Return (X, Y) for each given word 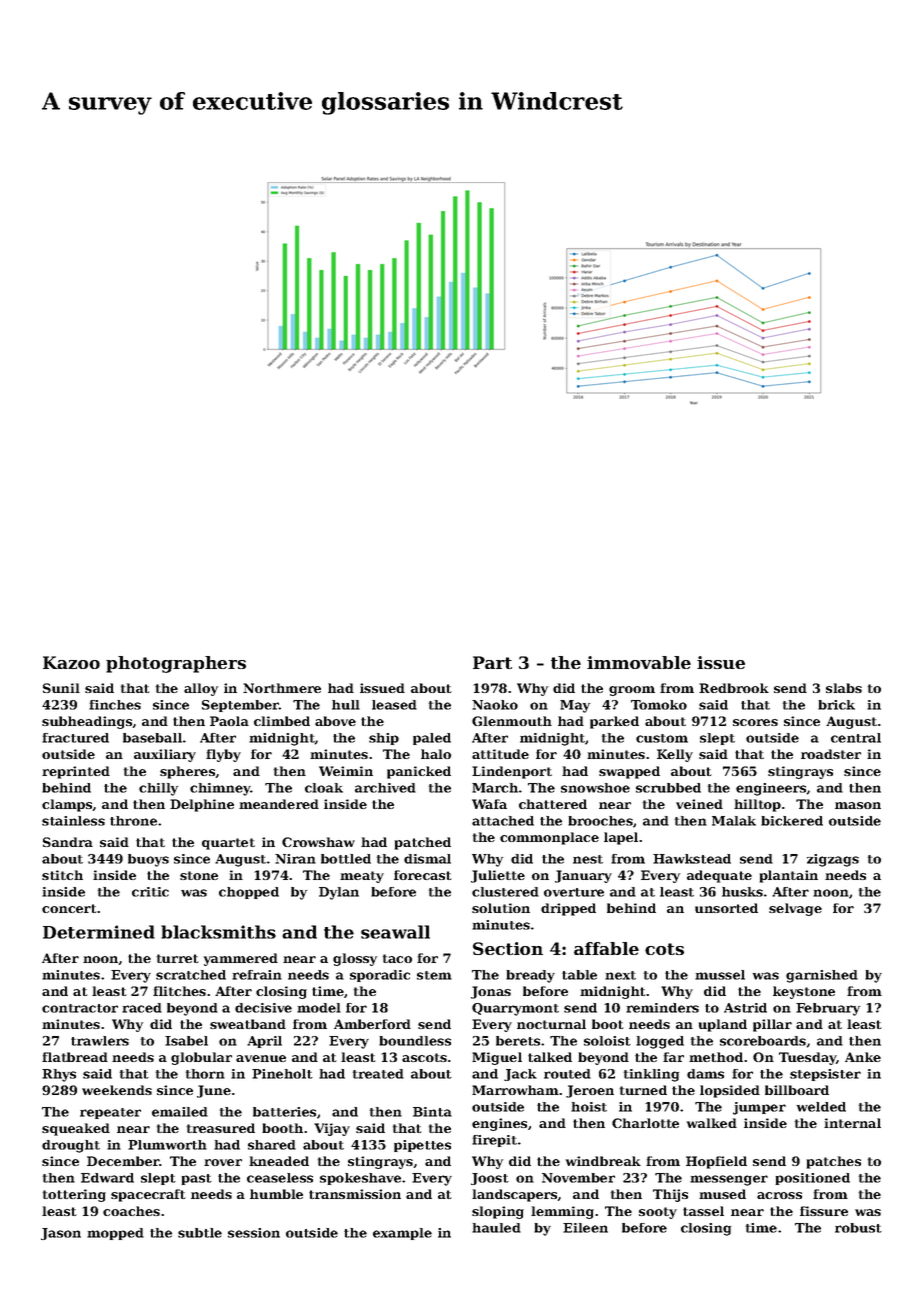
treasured (221, 1128)
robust (858, 1228)
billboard (797, 1090)
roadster (831, 754)
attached (503, 821)
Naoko (495, 705)
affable (606, 948)
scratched (191, 975)
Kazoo (71, 662)
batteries (284, 1112)
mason (858, 805)
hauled (496, 1228)
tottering (74, 1195)
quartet (228, 844)
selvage (795, 909)
